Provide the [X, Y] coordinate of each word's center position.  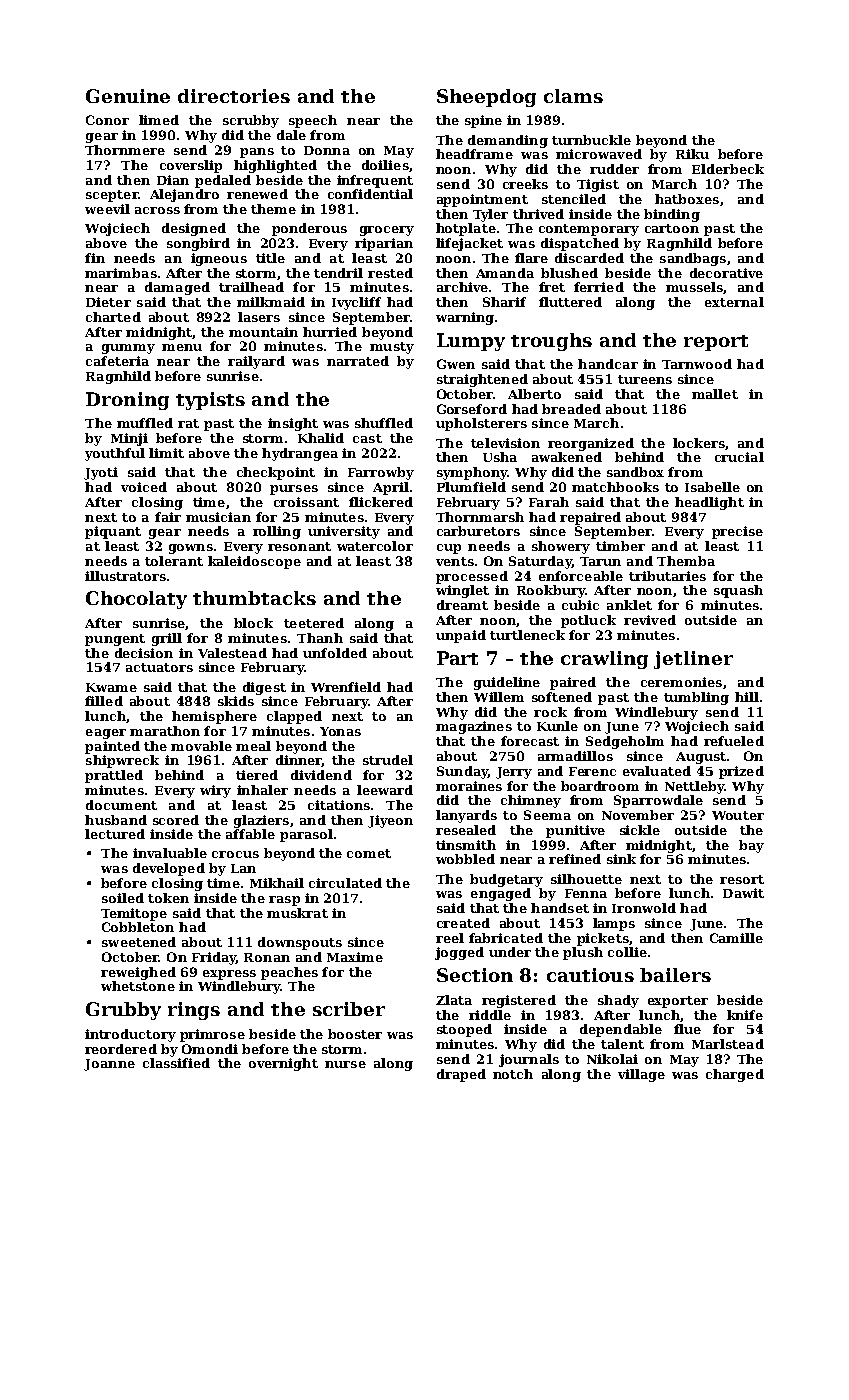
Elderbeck [728, 169]
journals [529, 1060]
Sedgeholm [625, 742]
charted [113, 317]
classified [176, 1063]
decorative [726, 273]
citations [339, 805]
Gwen [456, 364]
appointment [482, 200]
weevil [107, 209]
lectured [115, 834]
